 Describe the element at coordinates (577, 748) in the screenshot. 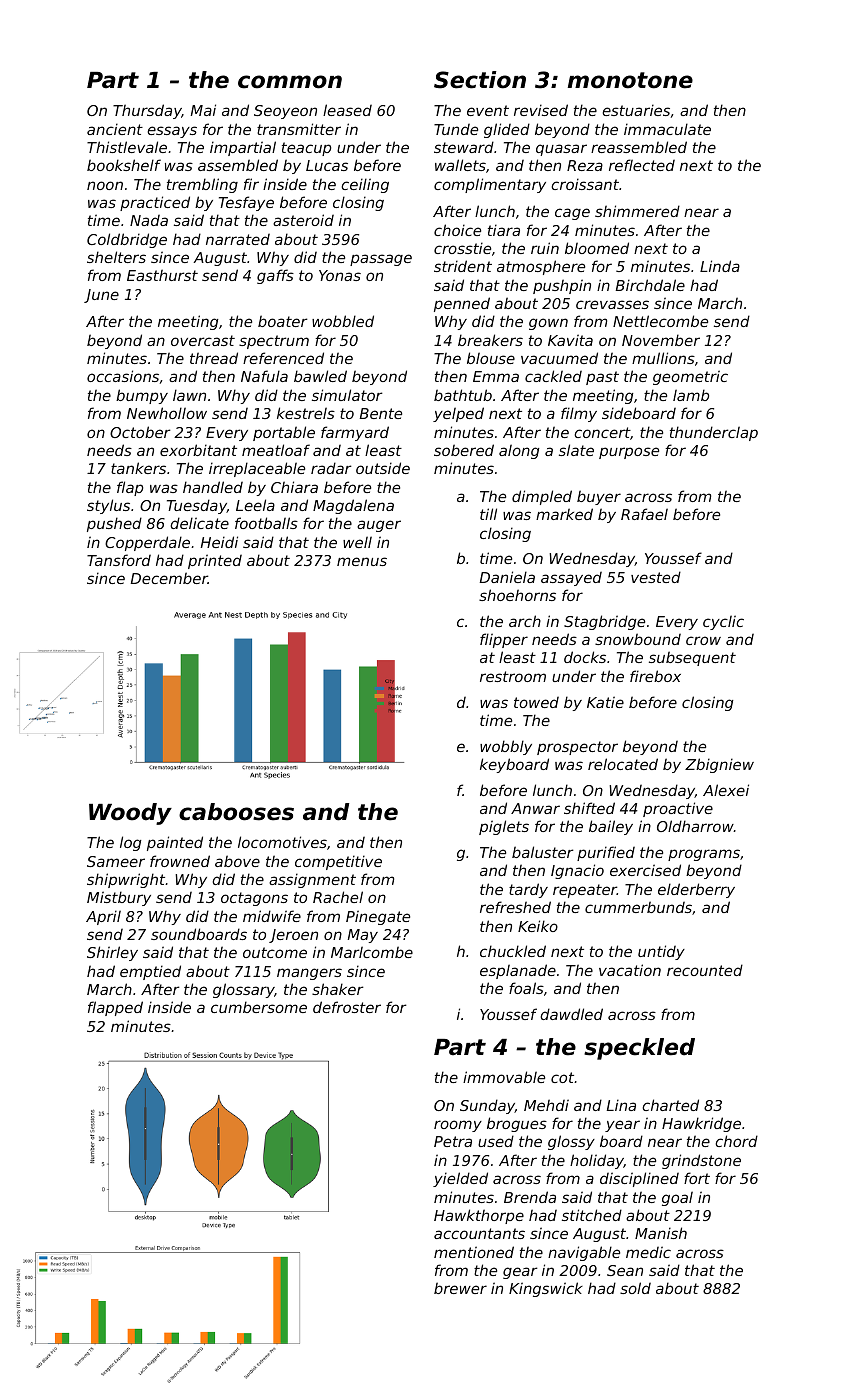

I see `prospector` at that location.
